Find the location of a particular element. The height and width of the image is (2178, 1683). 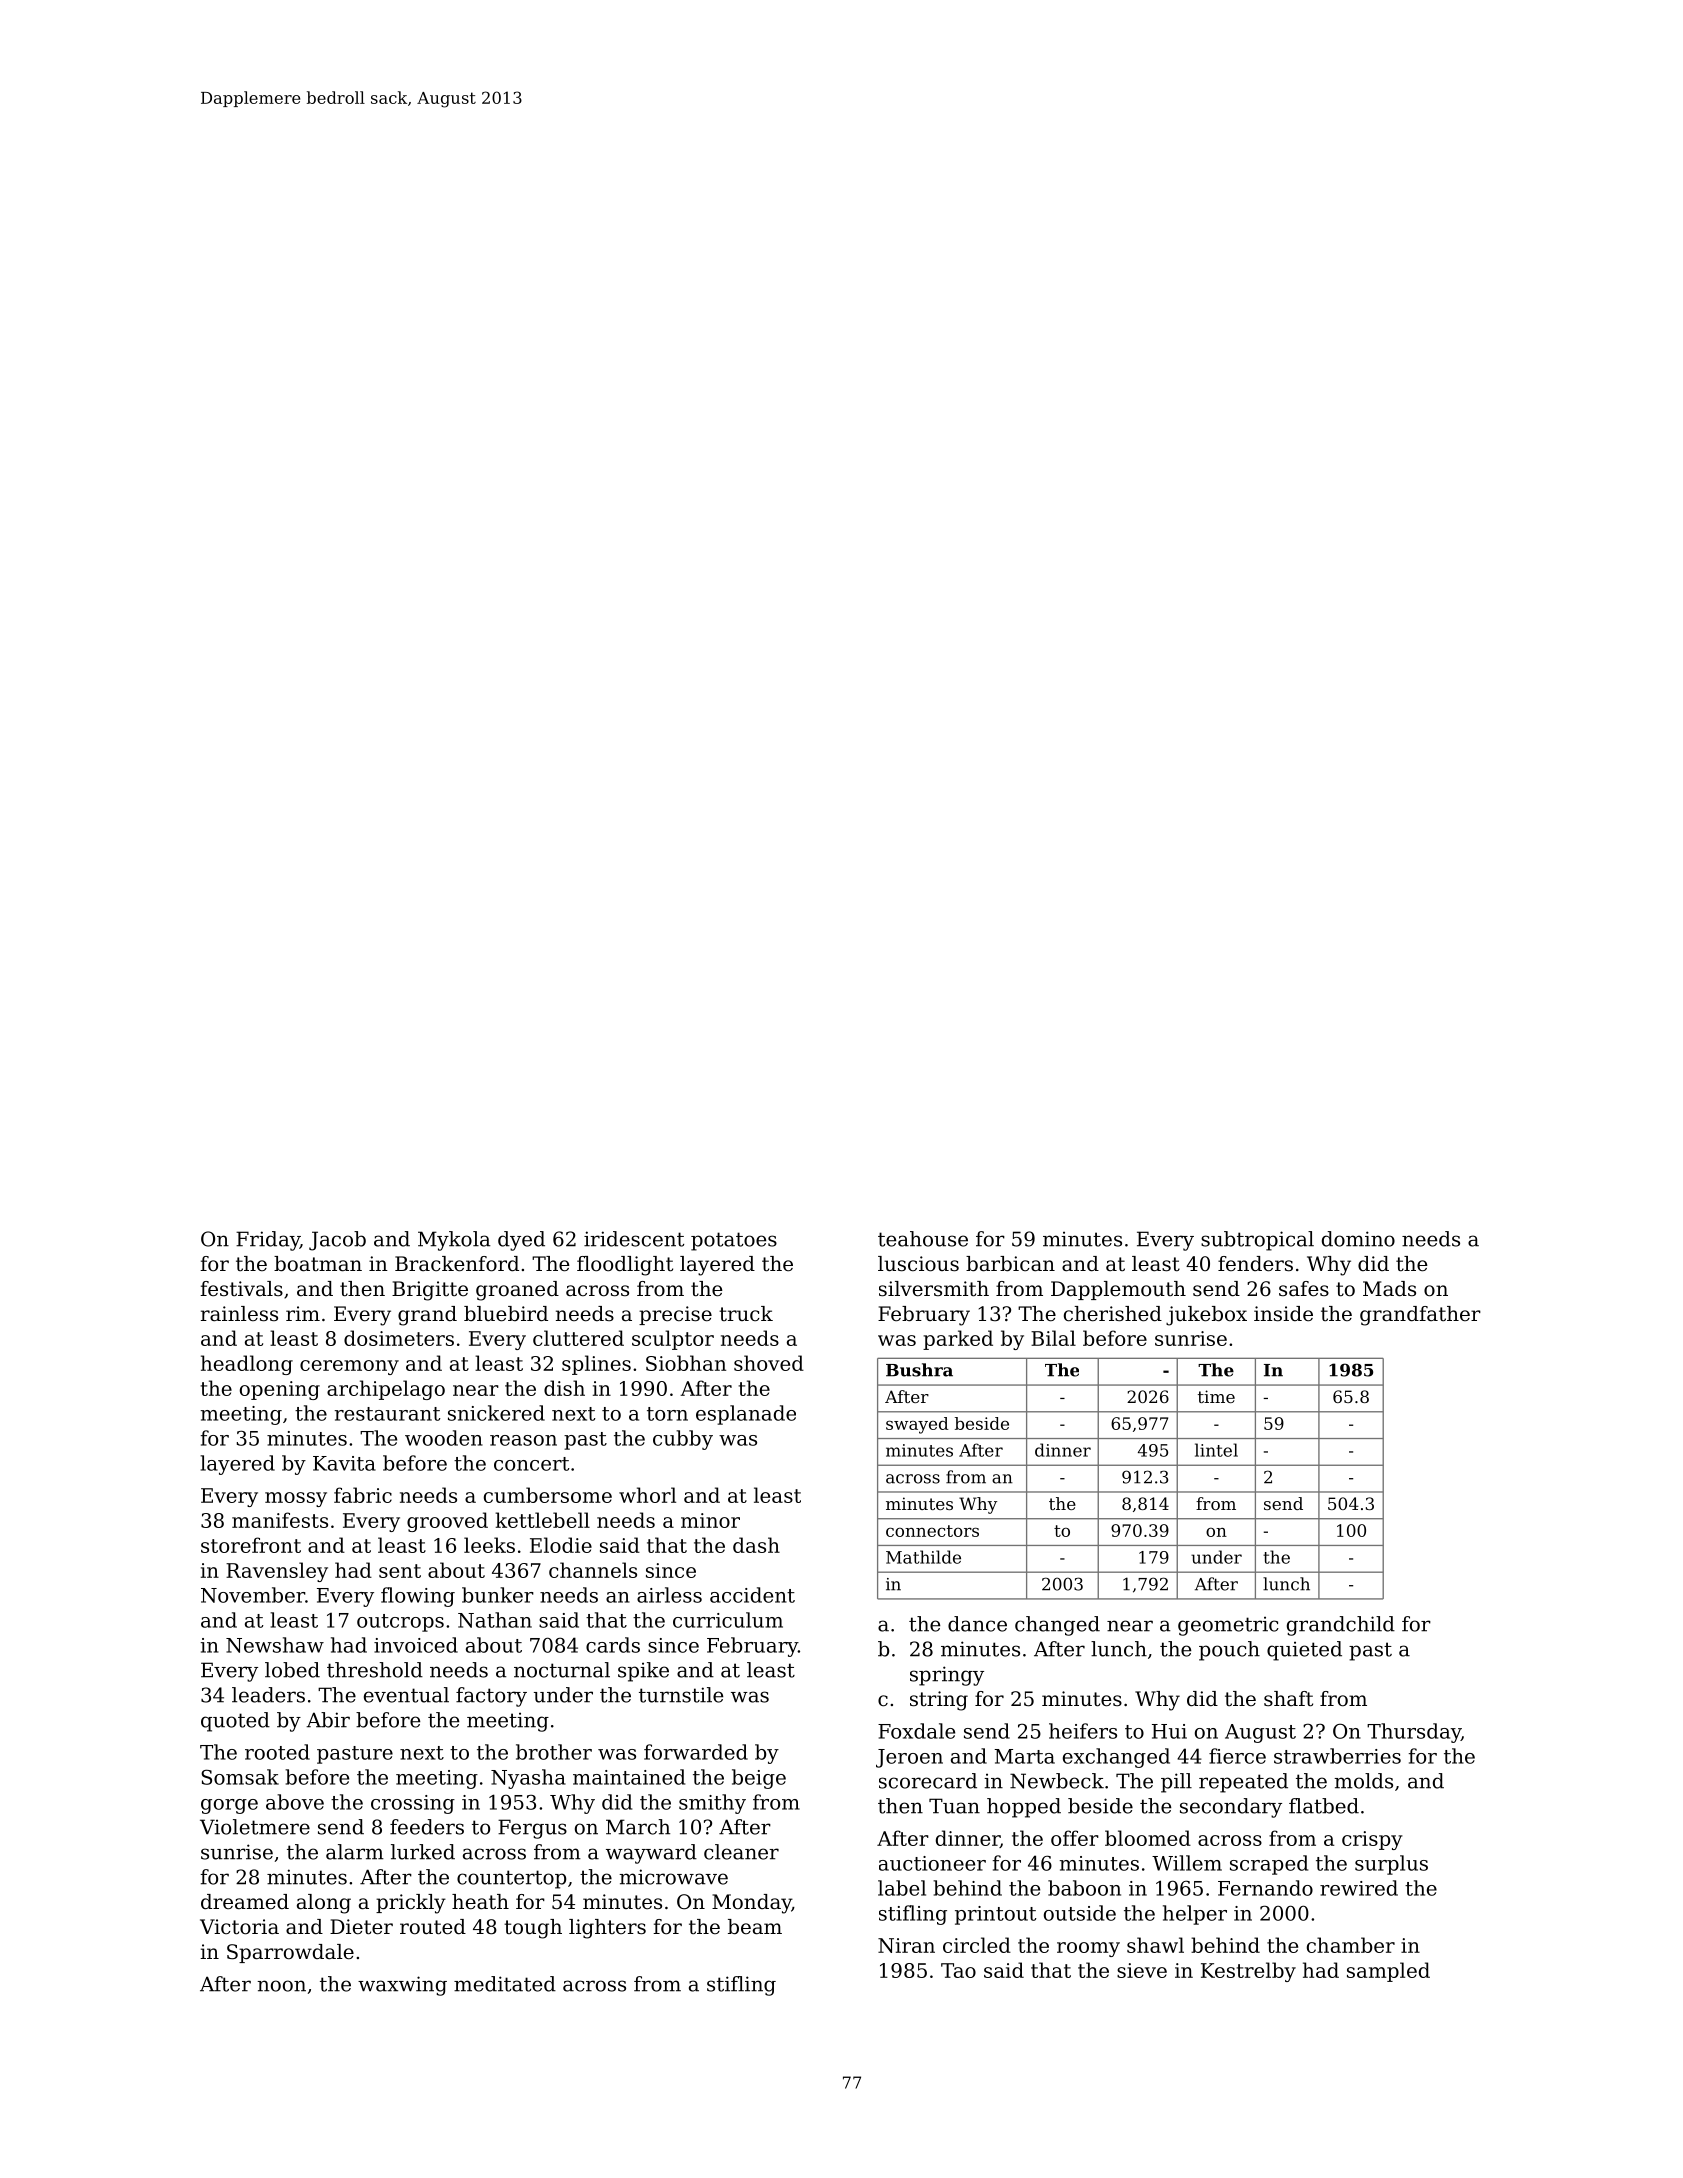

dance is located at coordinates (977, 1624).
